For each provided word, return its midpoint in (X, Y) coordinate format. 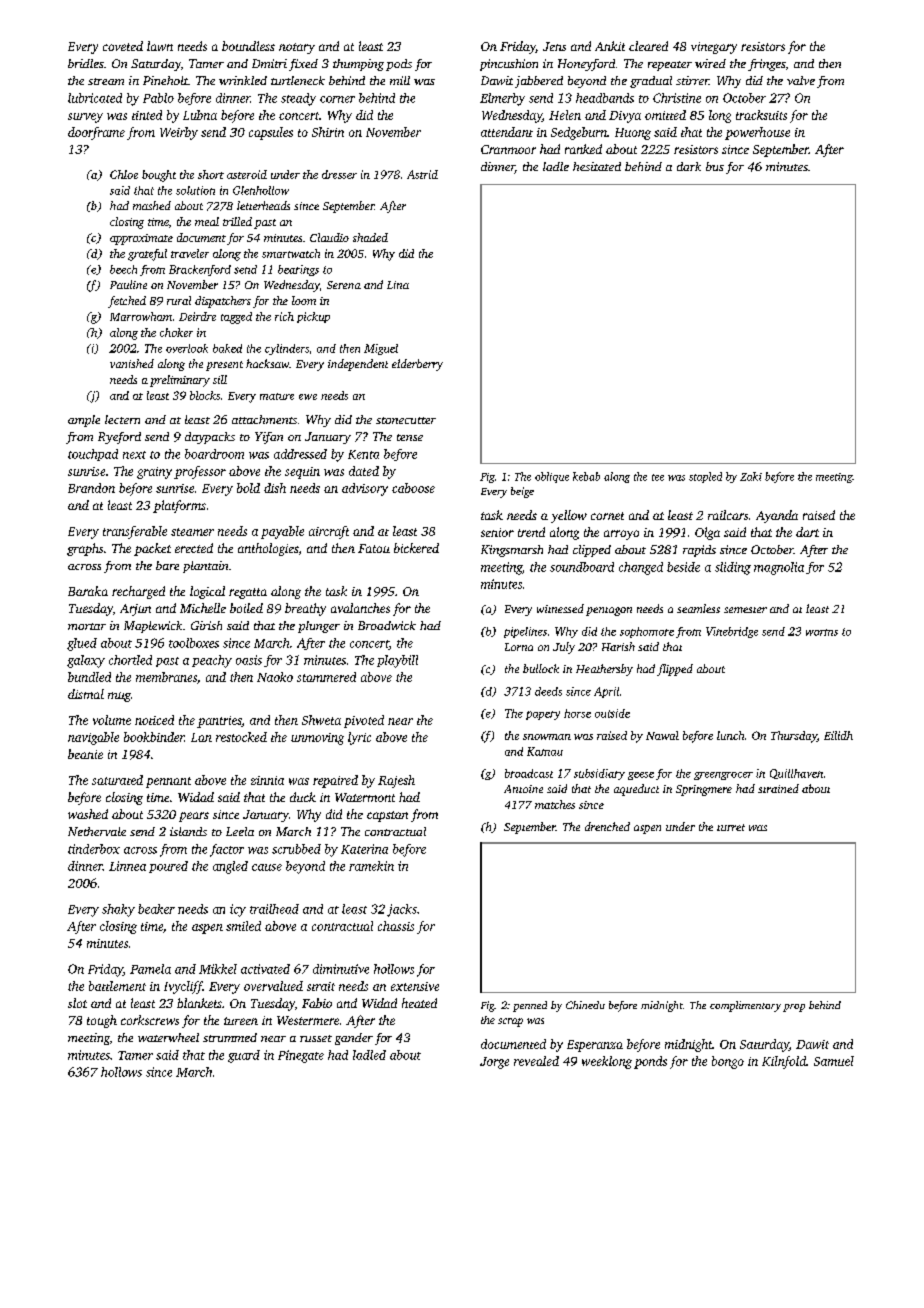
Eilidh (838, 735)
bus (715, 166)
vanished (132, 363)
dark (689, 166)
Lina (398, 285)
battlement (117, 986)
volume (112, 720)
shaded (370, 237)
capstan (387, 816)
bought (159, 176)
